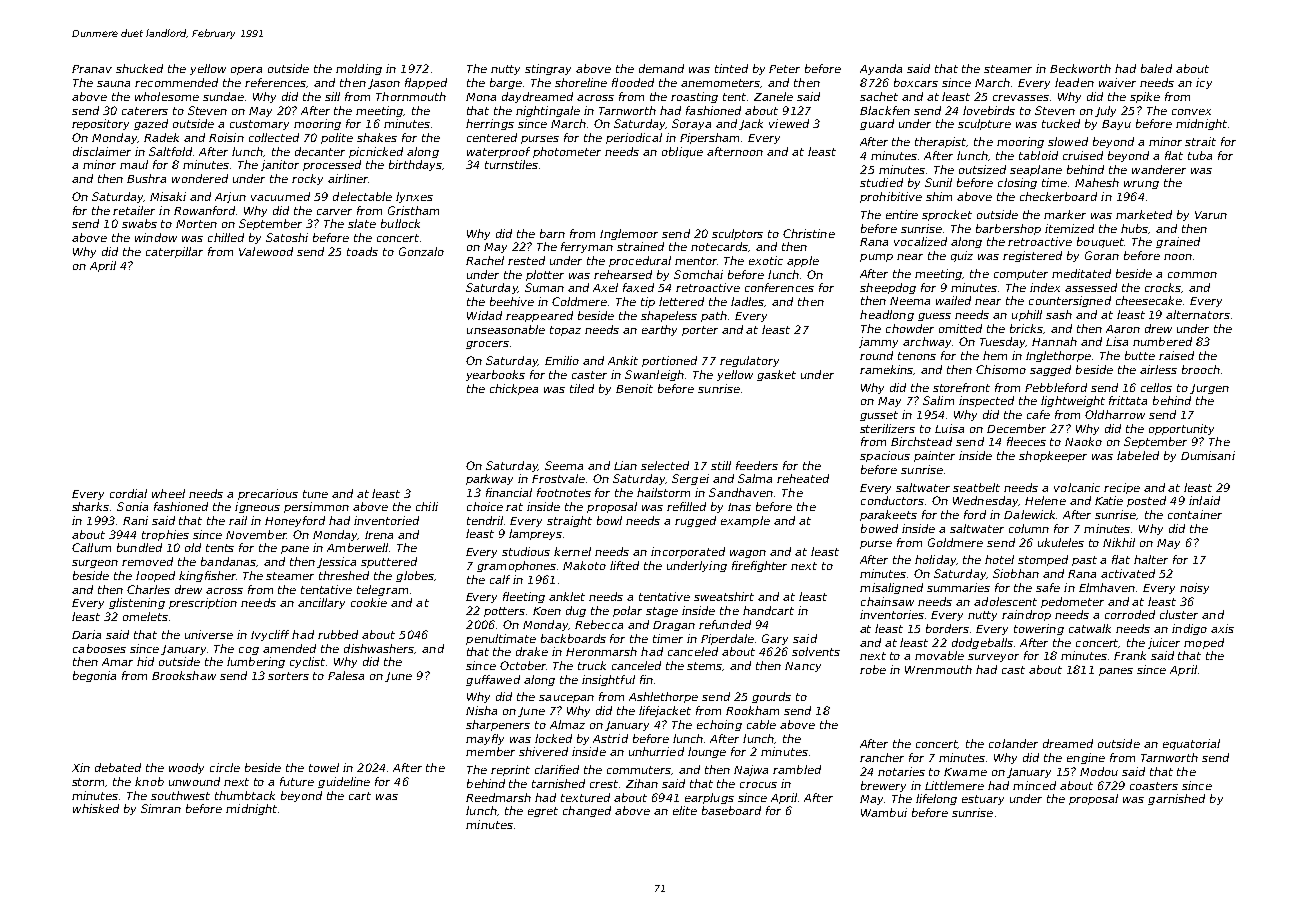 This document has height=924, width=1308. I want to click on Pipersham, so click(709, 138).
